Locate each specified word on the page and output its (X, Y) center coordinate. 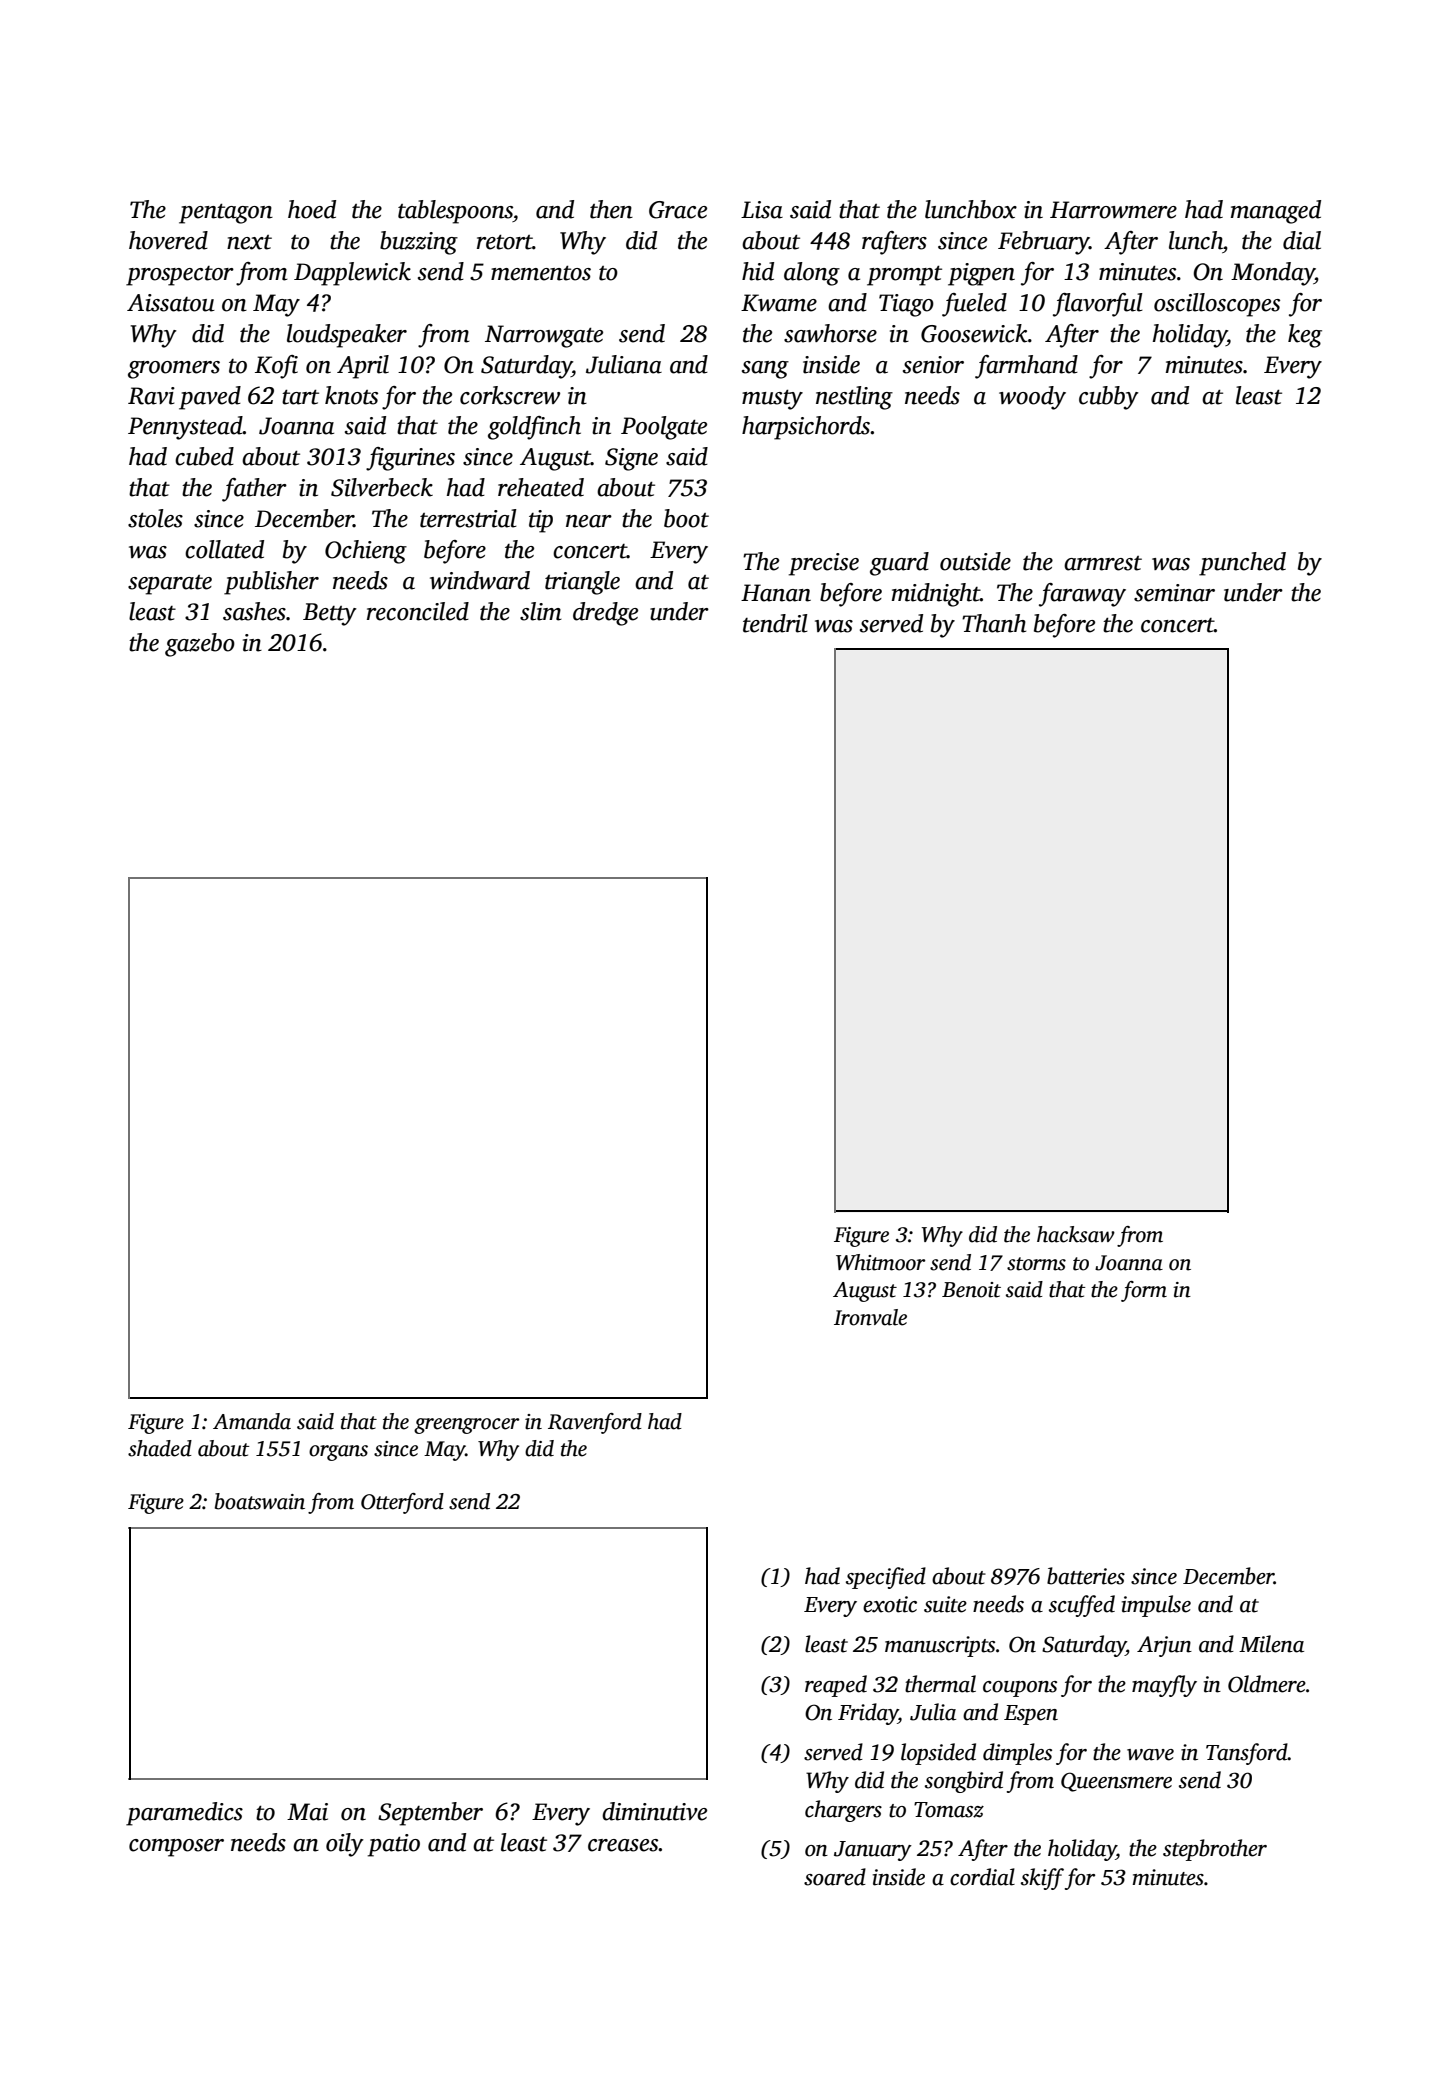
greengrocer (467, 1426)
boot (686, 518)
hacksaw (1076, 1234)
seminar (1174, 593)
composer (176, 1848)
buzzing (419, 243)
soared (835, 1877)
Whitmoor (881, 1262)
